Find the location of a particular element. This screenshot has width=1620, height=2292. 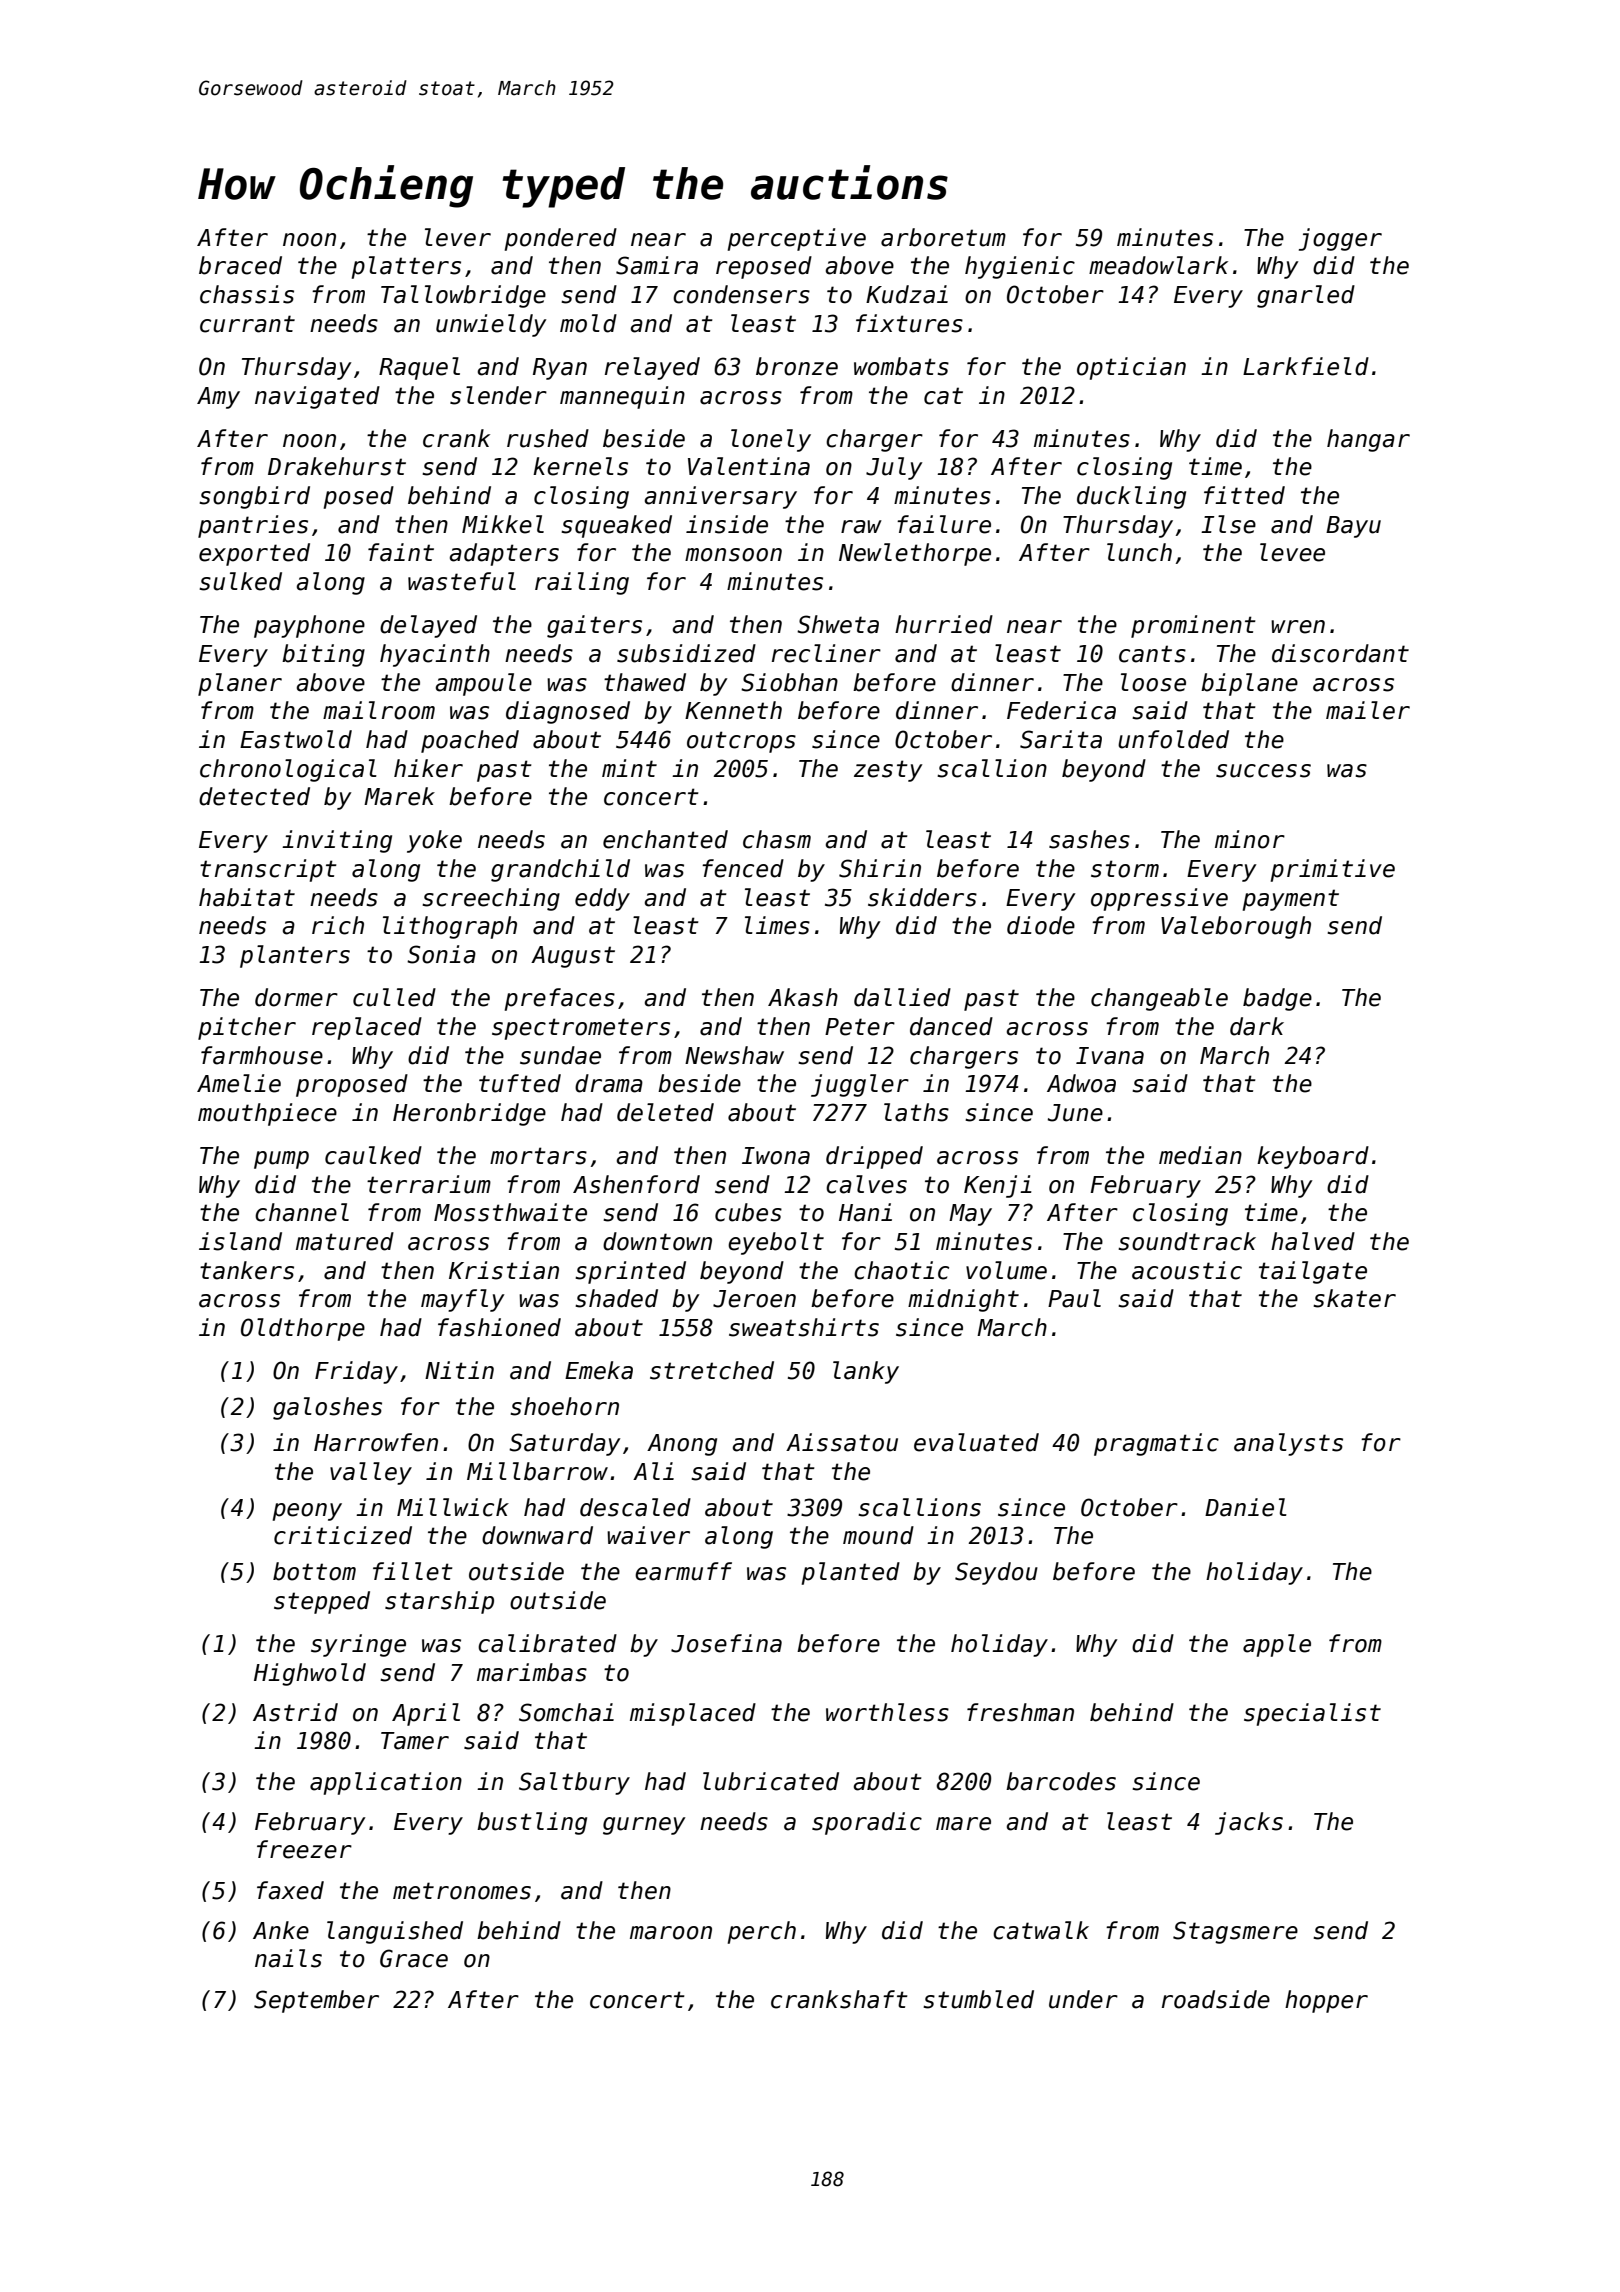

waiver is located at coordinates (648, 1535).
